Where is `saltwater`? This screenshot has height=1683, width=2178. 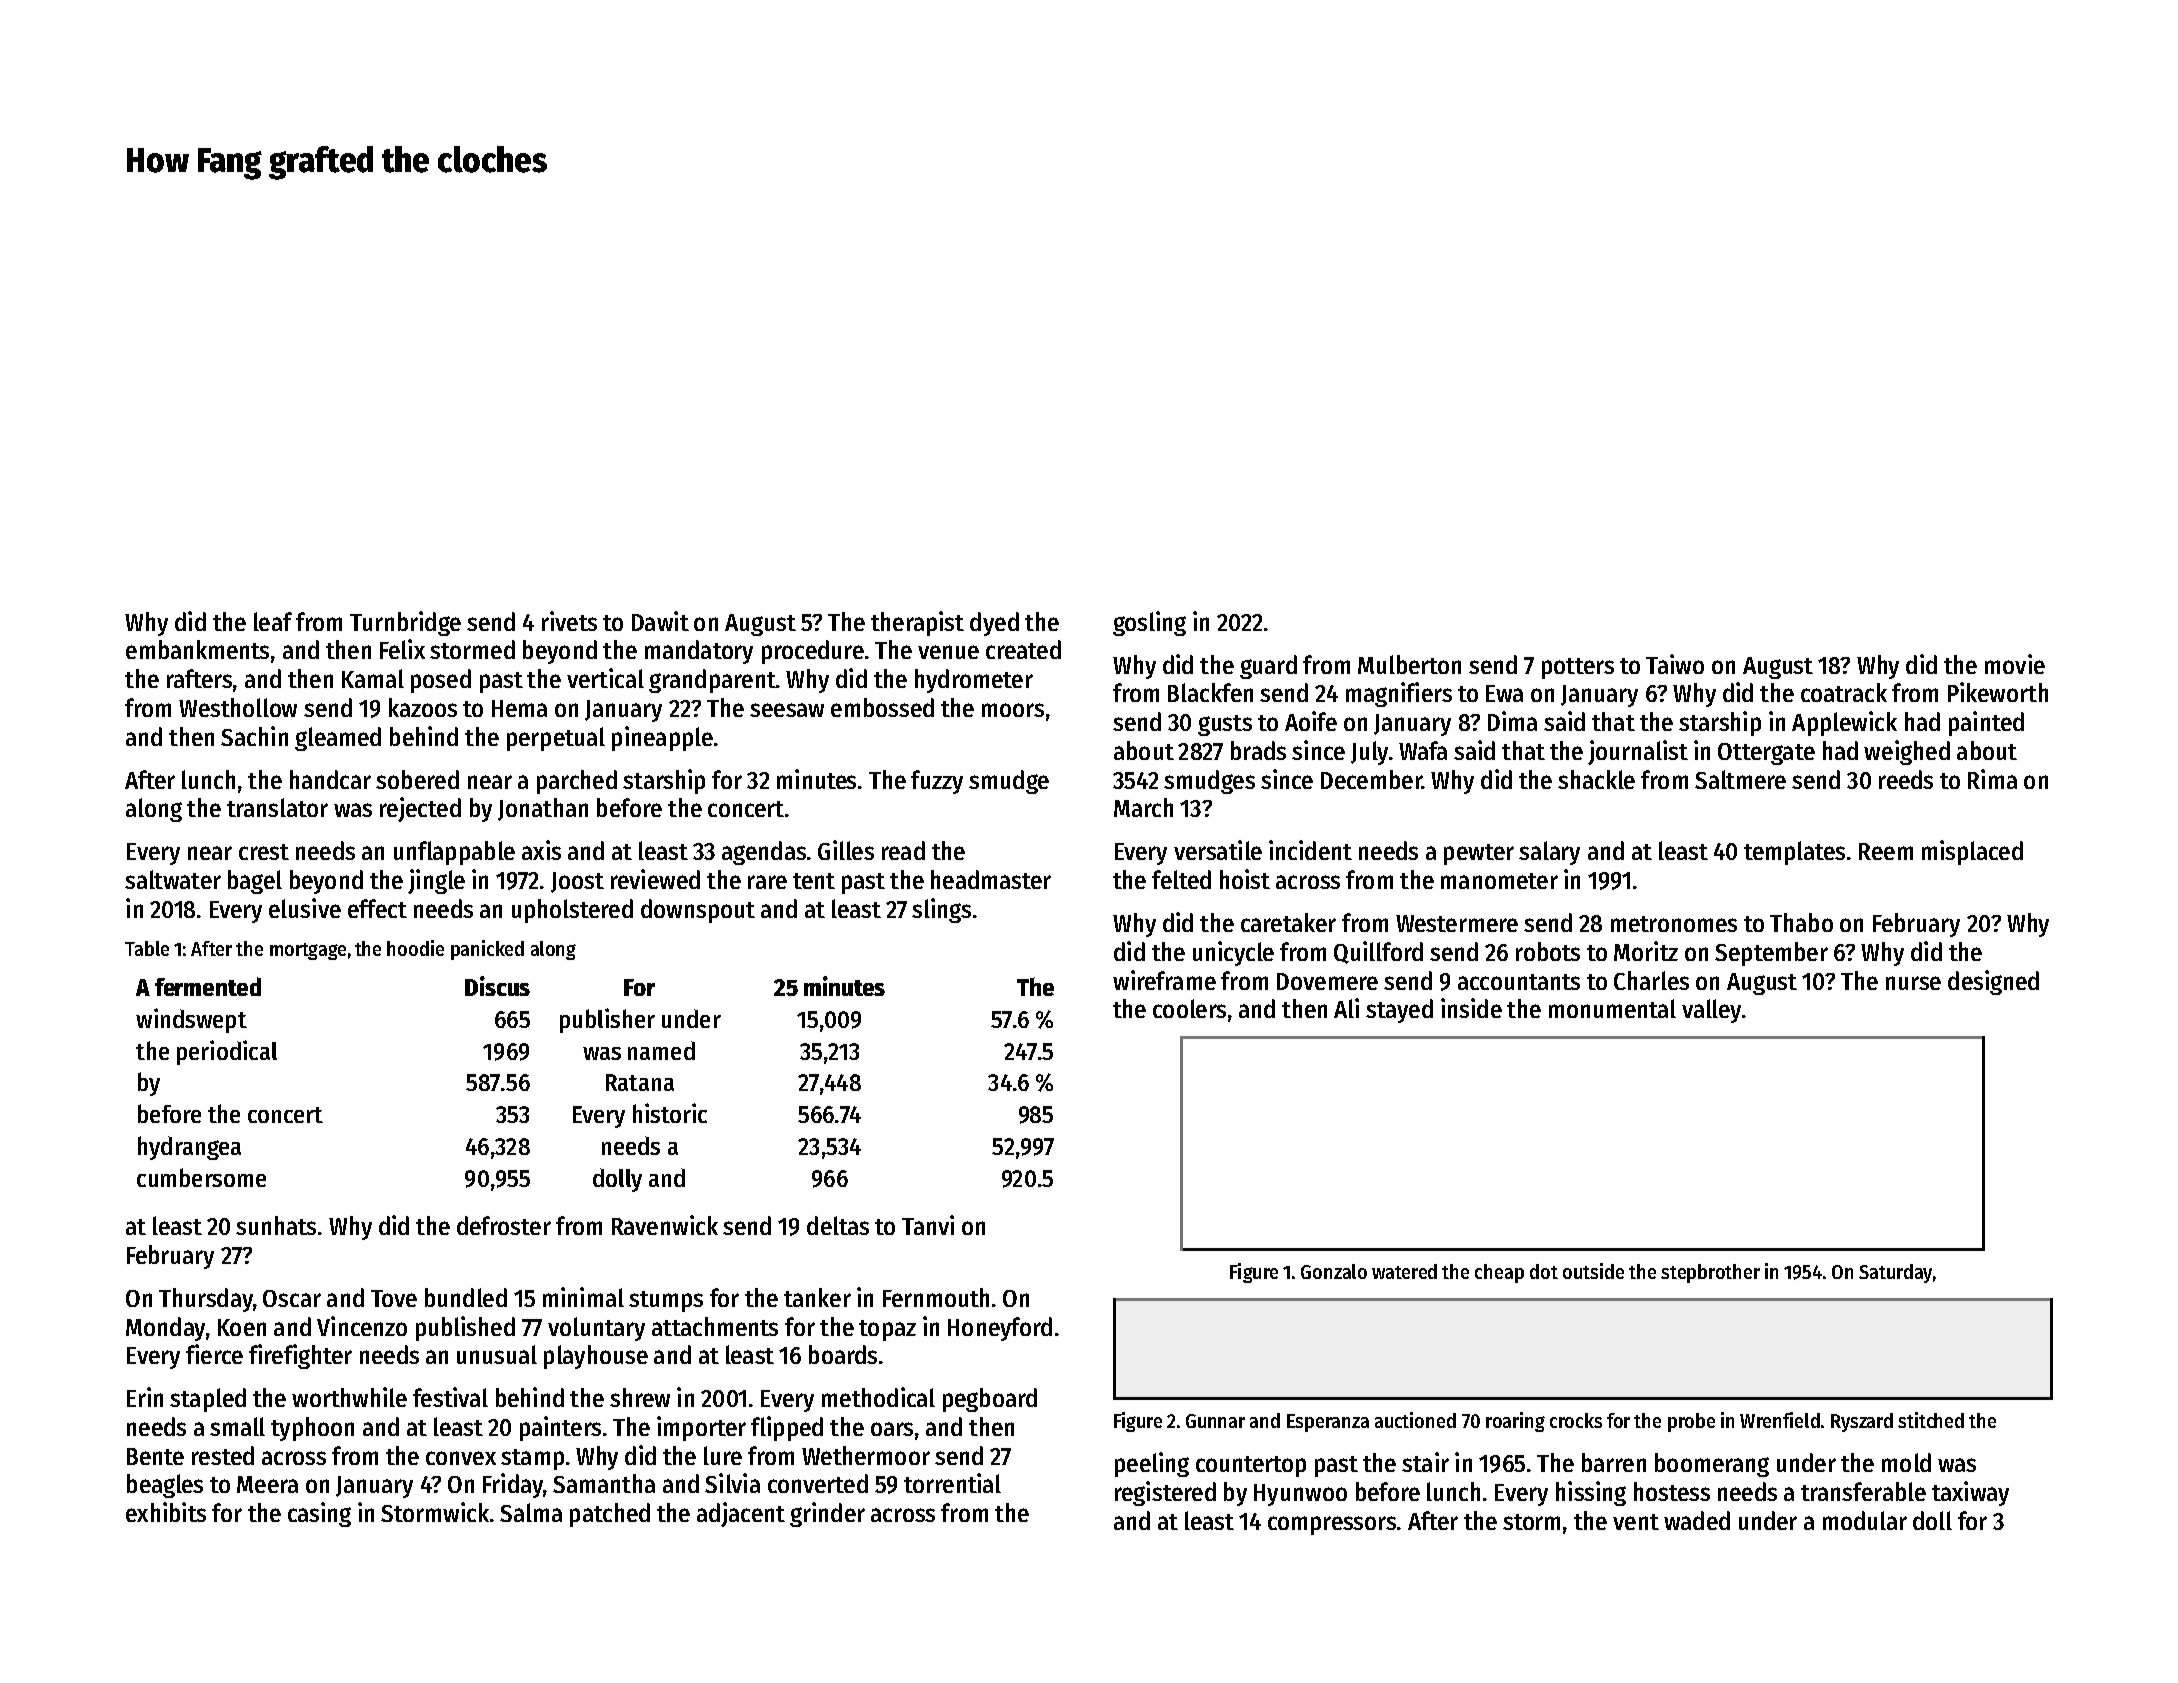
saltwater is located at coordinates (173, 879).
